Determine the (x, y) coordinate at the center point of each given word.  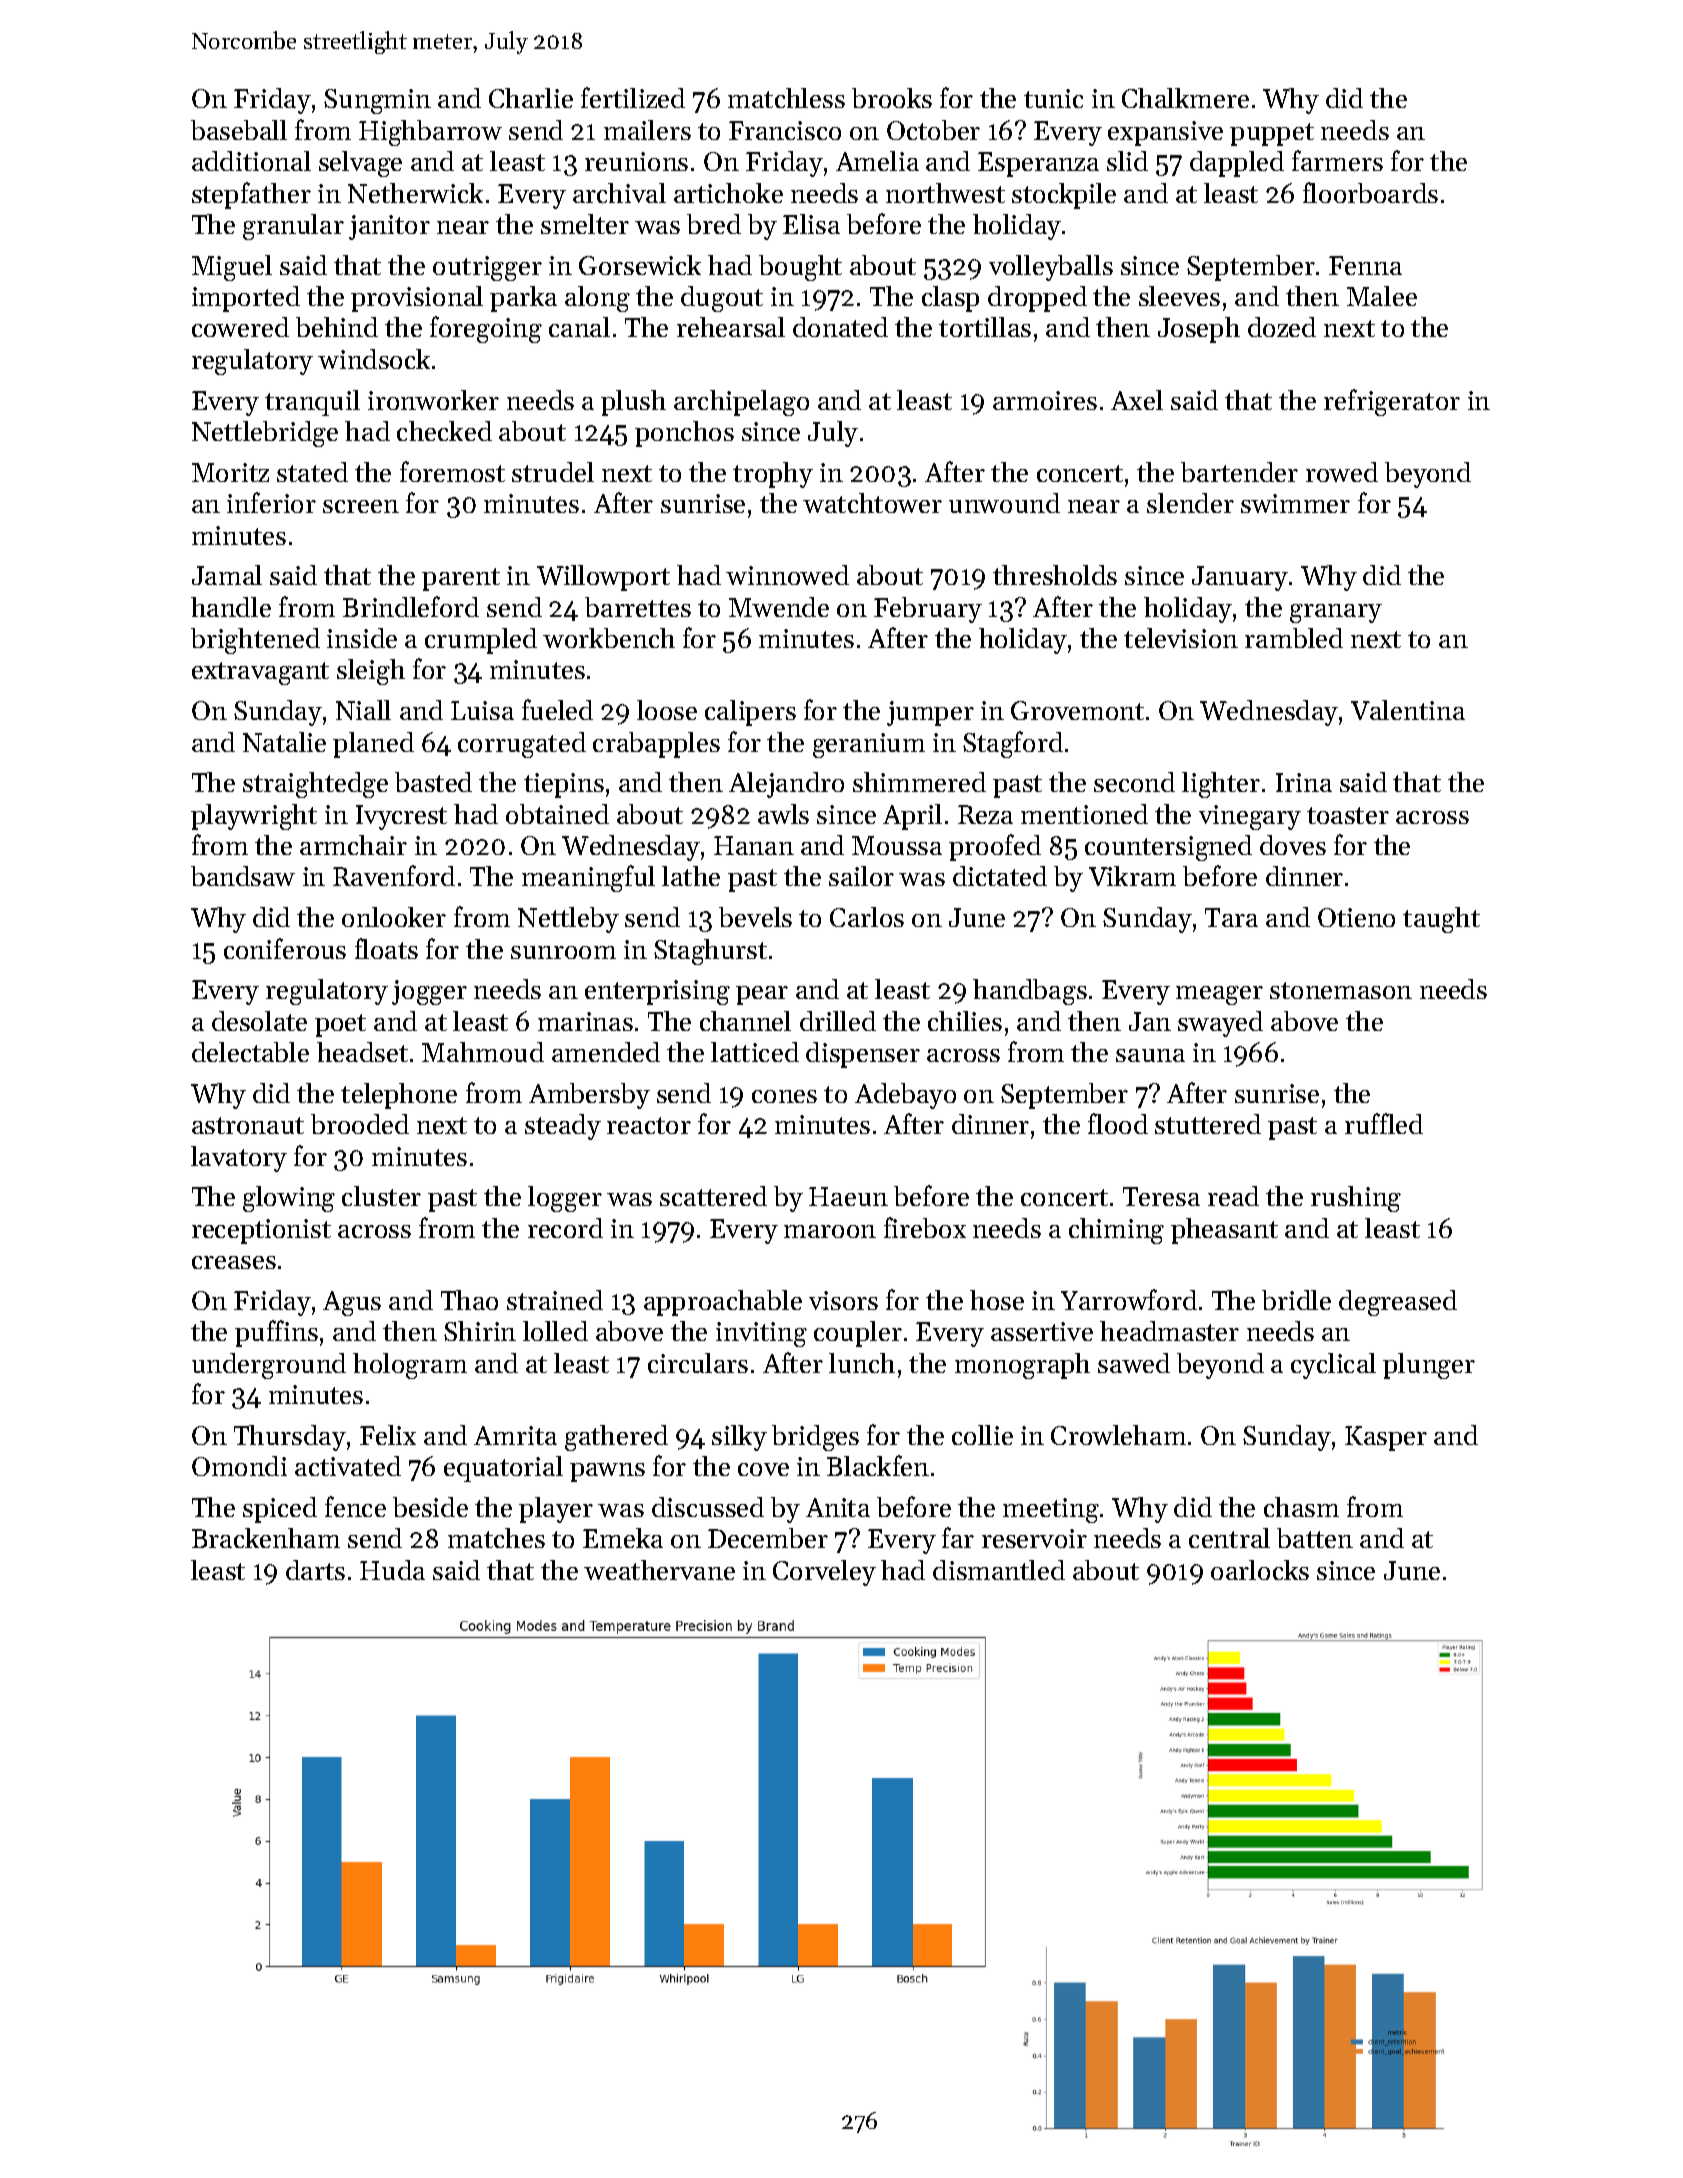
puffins (276, 1333)
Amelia (877, 161)
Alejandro (786, 785)
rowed (1342, 472)
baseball (239, 130)
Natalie (284, 742)
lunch (862, 1363)
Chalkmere (1185, 98)
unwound (1004, 503)
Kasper (1386, 1438)
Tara (1231, 917)
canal (579, 327)
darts (315, 1570)
